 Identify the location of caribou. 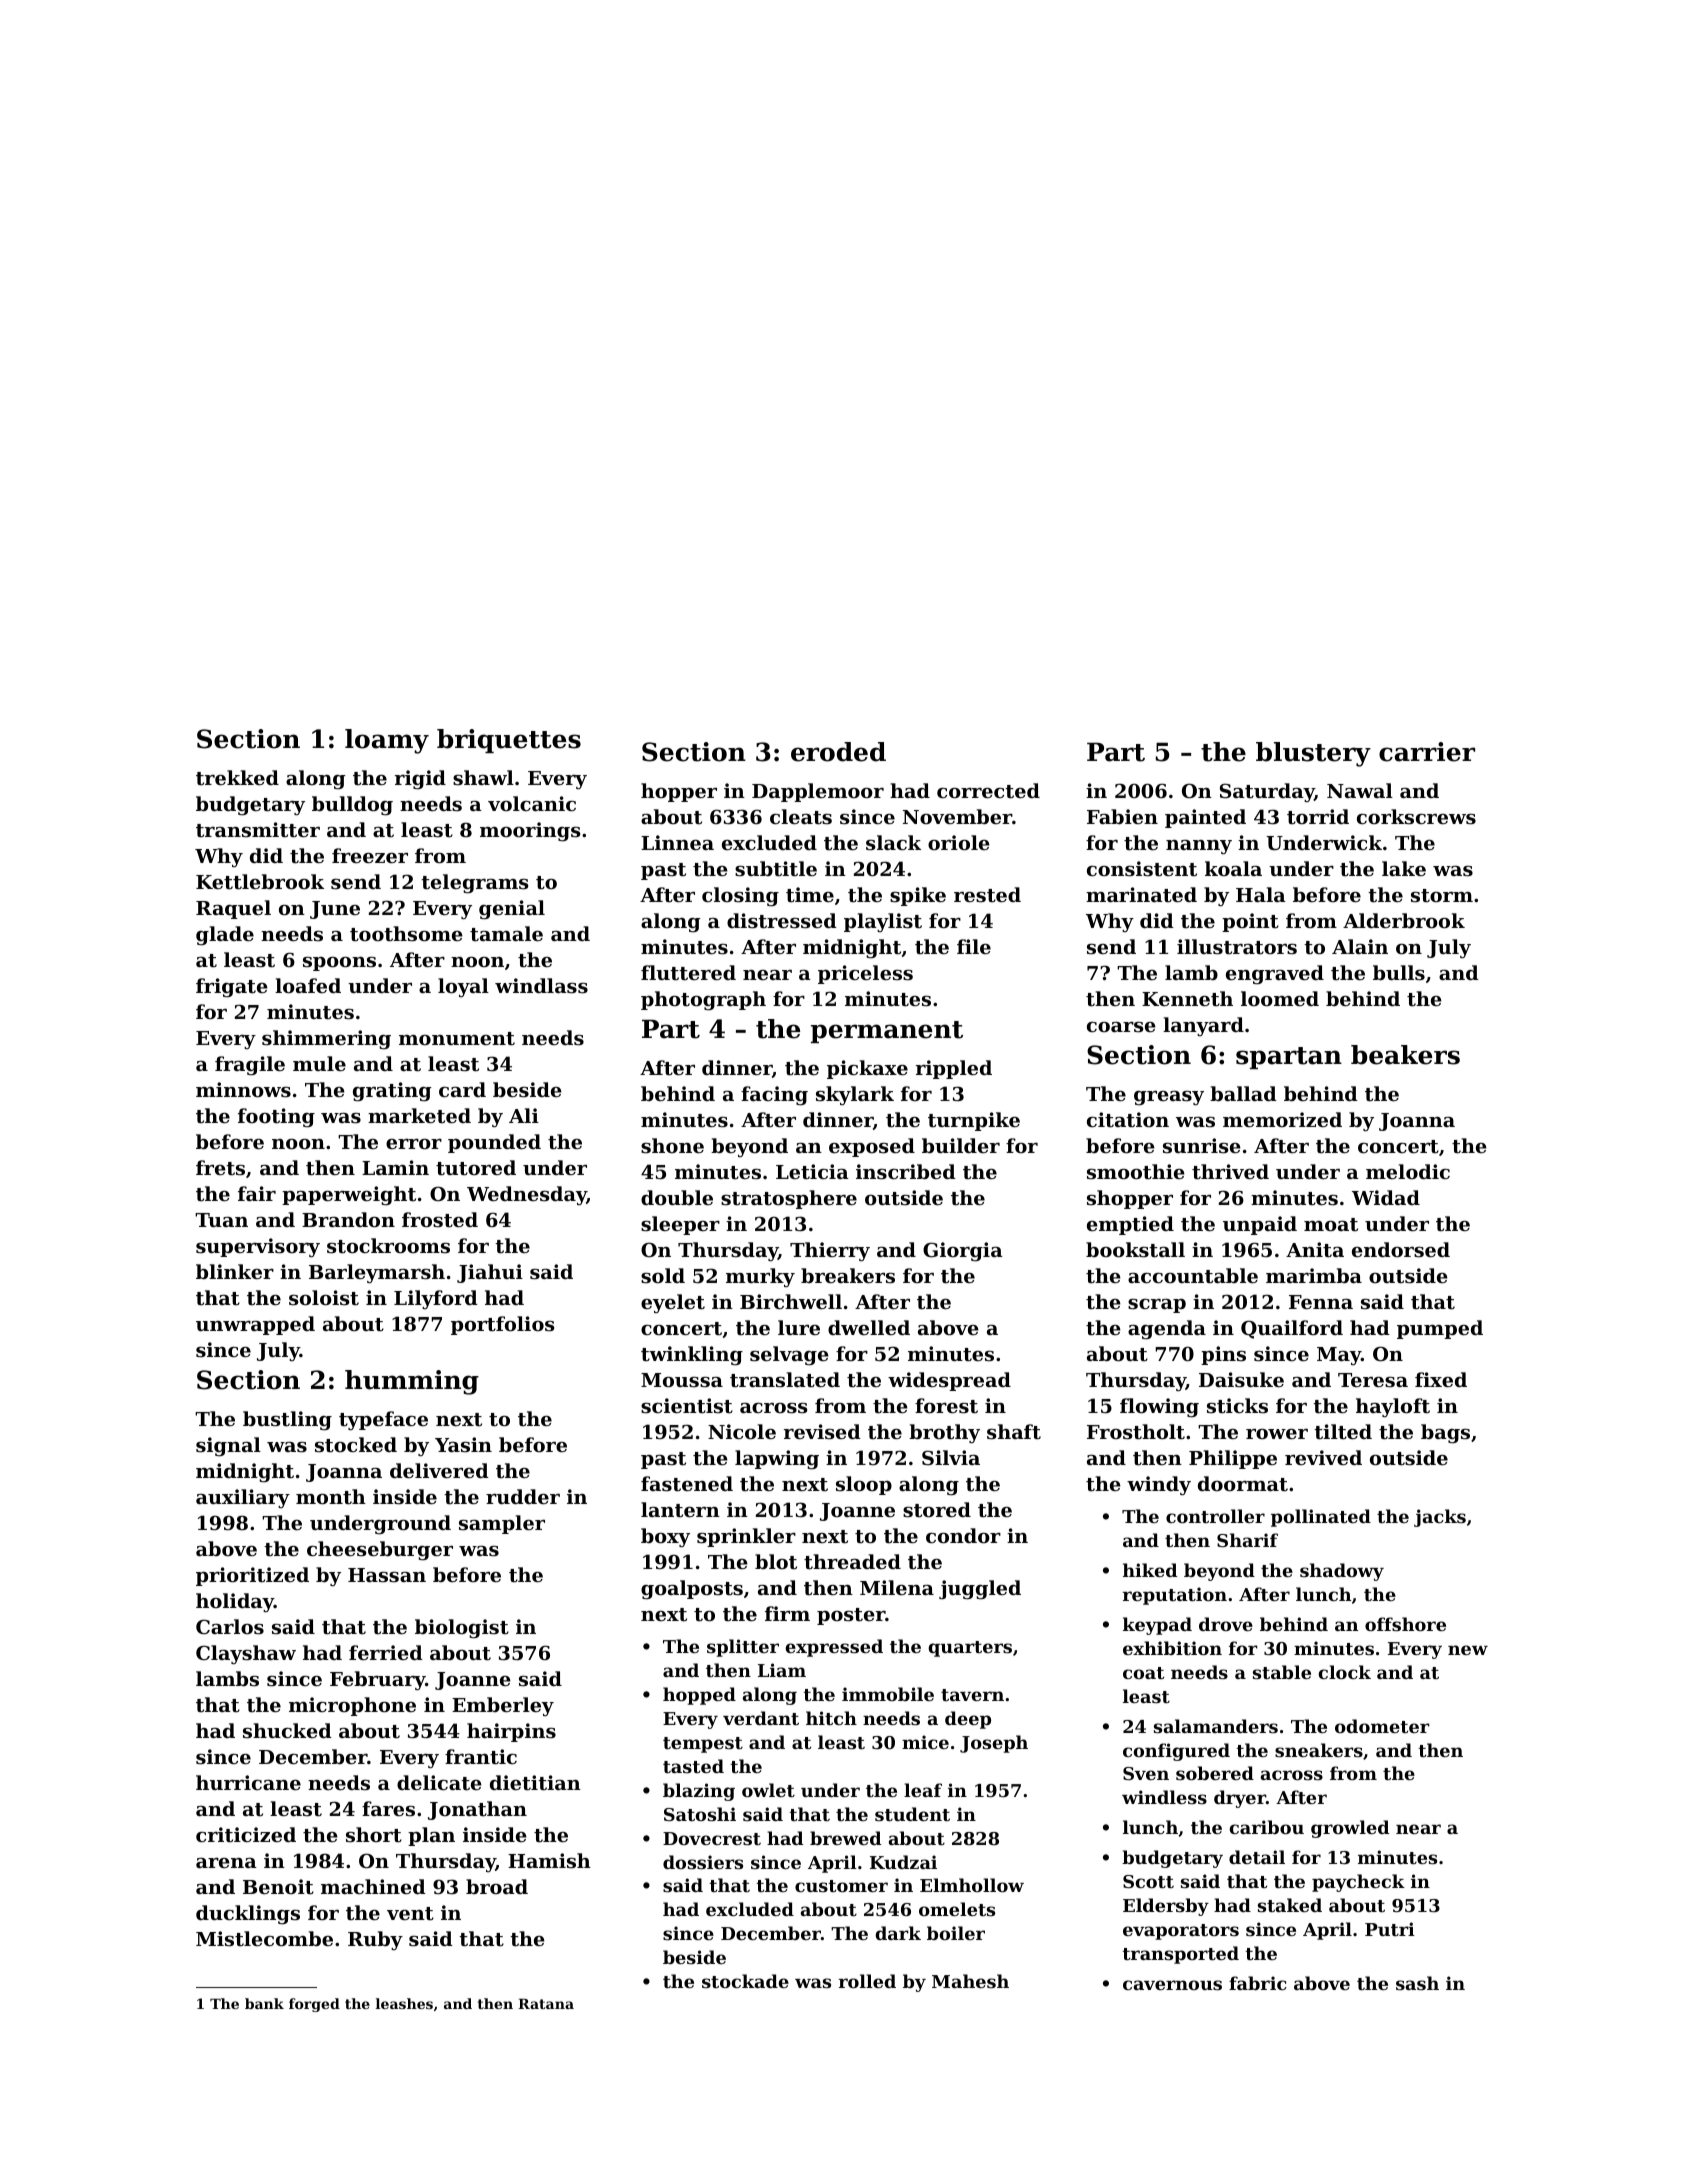
(1266, 1827).
